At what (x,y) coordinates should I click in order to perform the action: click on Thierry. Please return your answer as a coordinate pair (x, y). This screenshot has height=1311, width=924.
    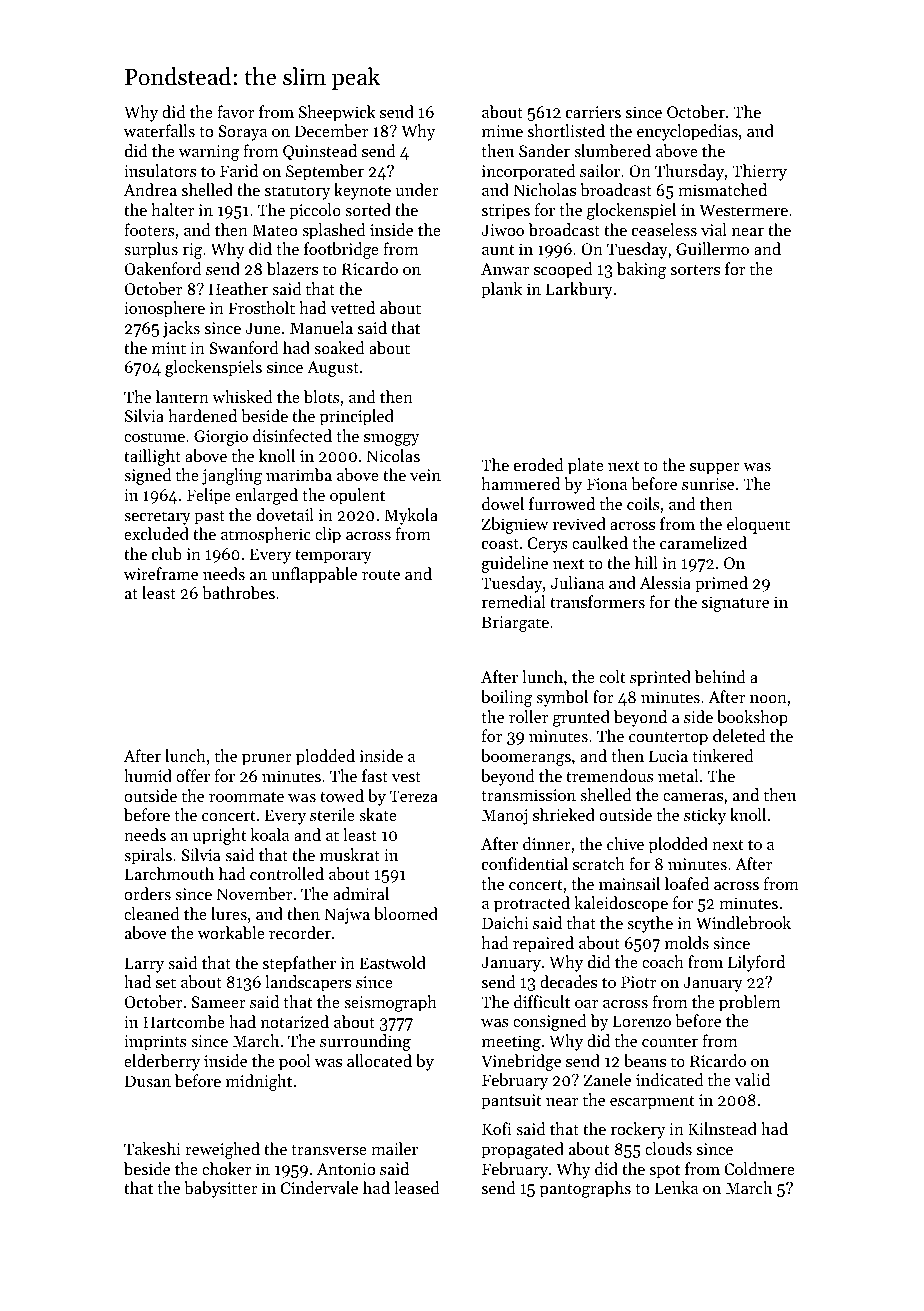
    Looking at the image, I should click on (759, 172).
